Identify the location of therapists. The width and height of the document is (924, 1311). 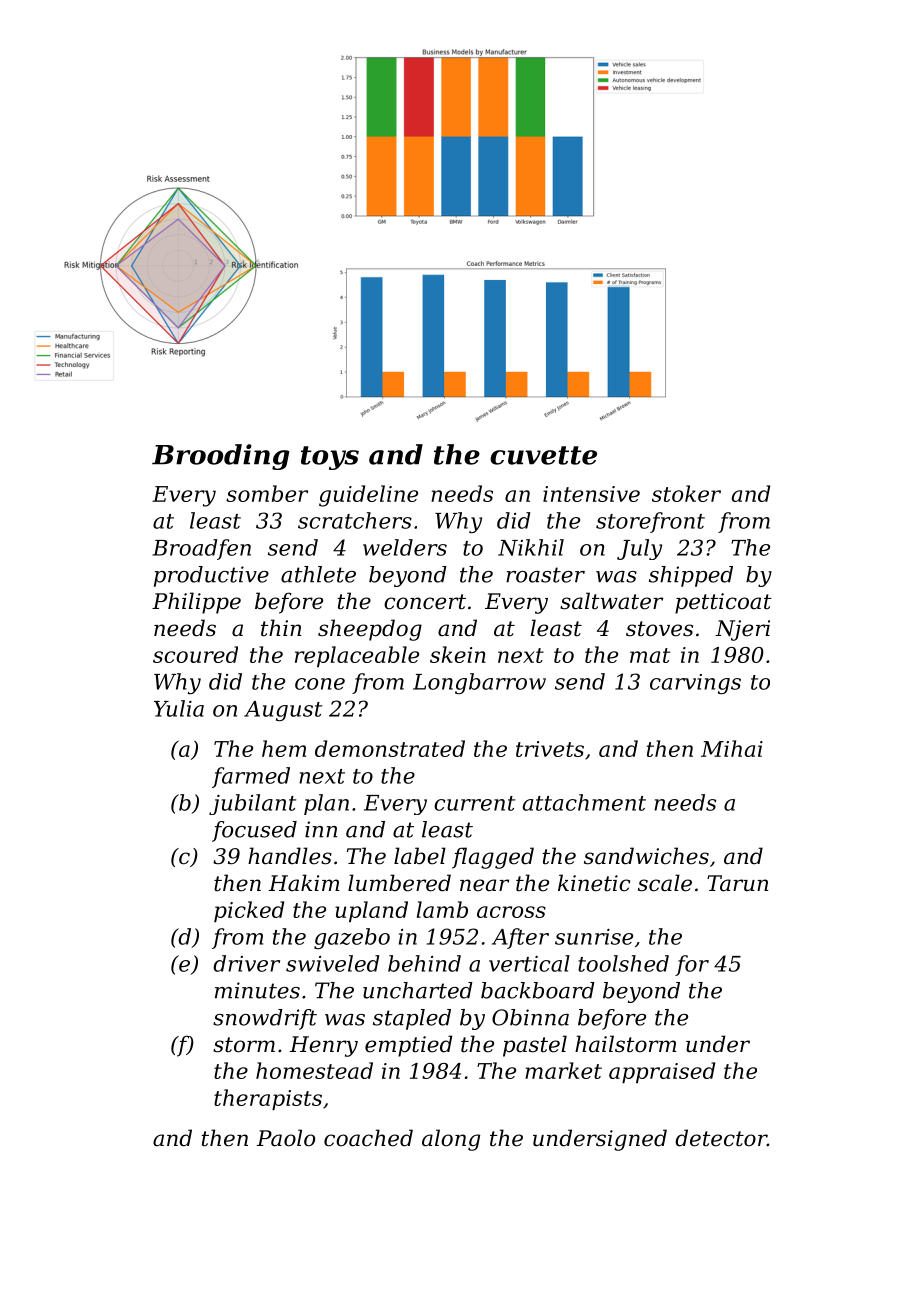
(268, 1099).
